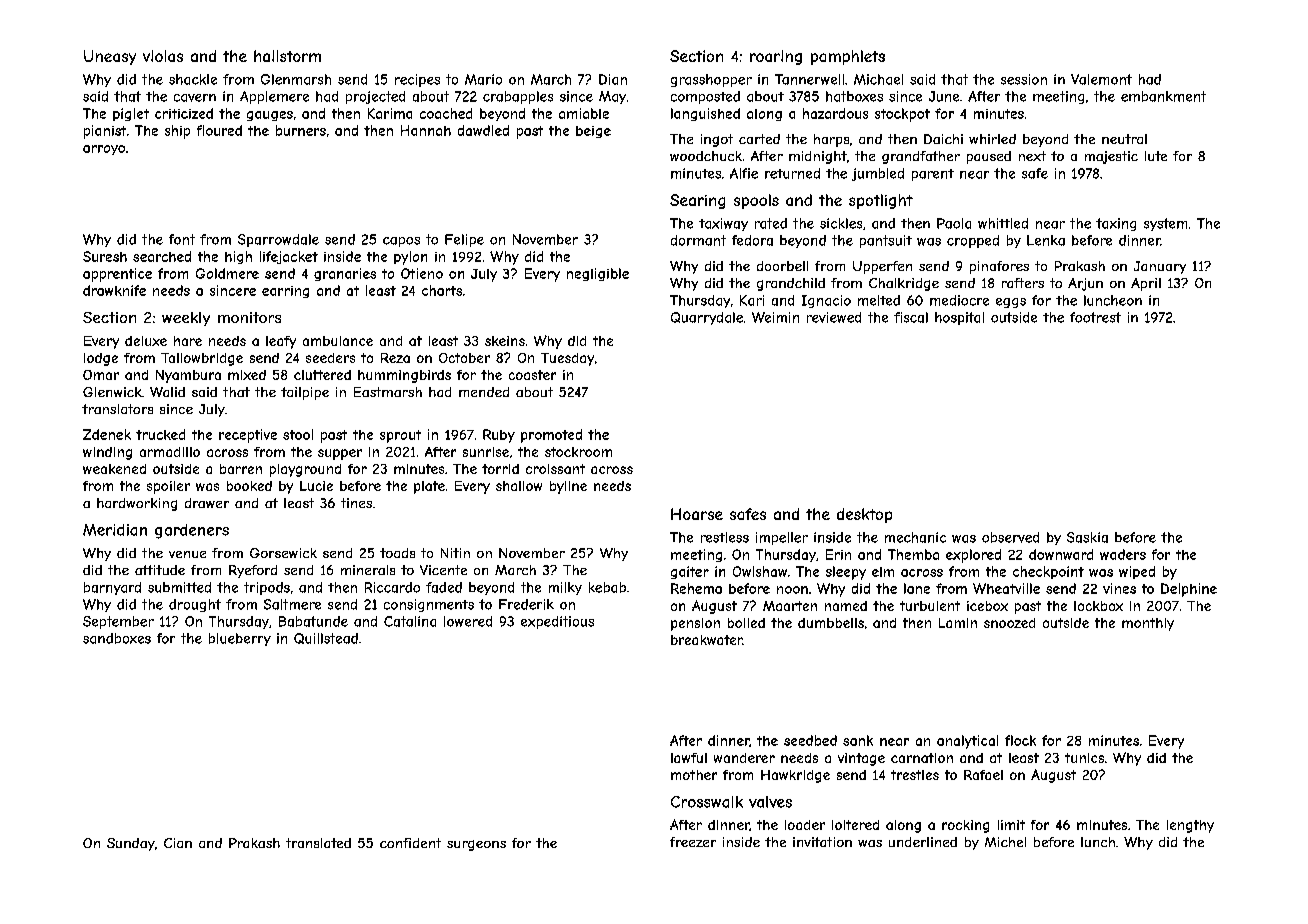  What do you see at coordinates (760, 571) in the screenshot?
I see `Owlshaw` at bounding box center [760, 571].
